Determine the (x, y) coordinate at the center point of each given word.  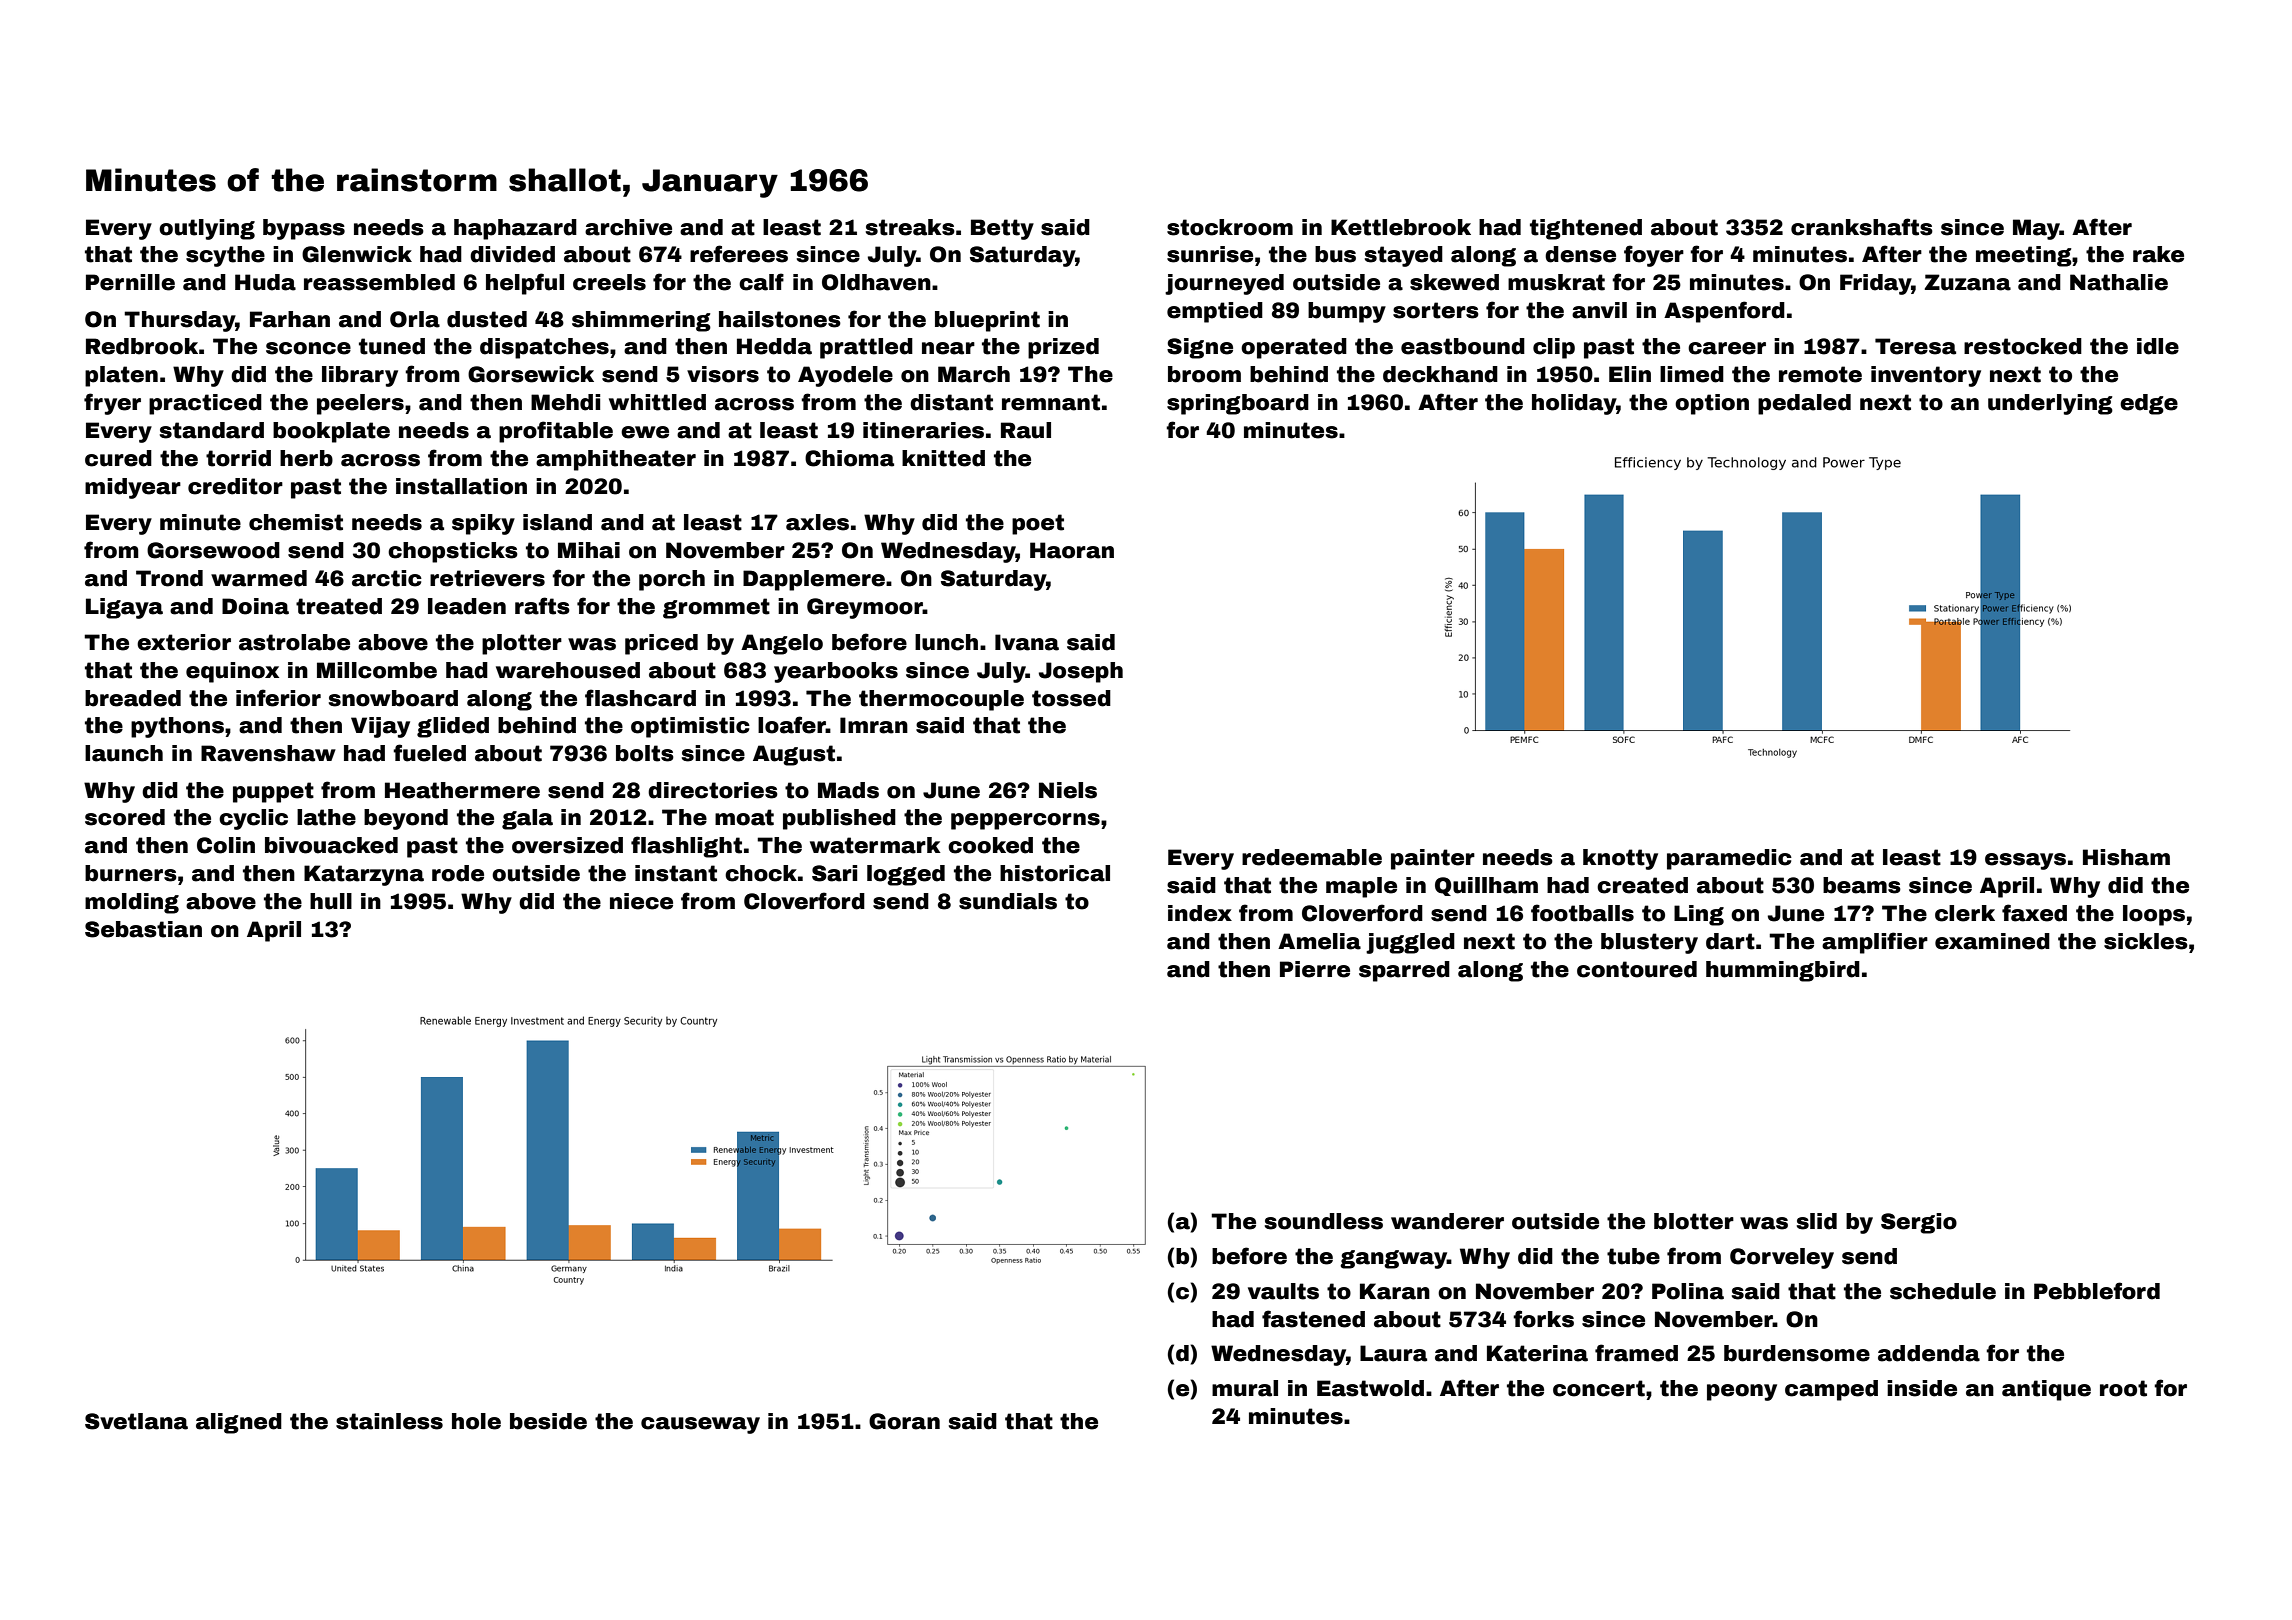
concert (1599, 1388)
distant (951, 402)
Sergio (1919, 1223)
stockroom (1230, 227)
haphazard (515, 229)
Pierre (1315, 969)
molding (132, 903)
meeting (2024, 256)
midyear (133, 488)
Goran (904, 1421)
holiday (1574, 404)
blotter (1694, 1221)
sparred (1404, 971)
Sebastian (143, 929)
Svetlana (136, 1421)
